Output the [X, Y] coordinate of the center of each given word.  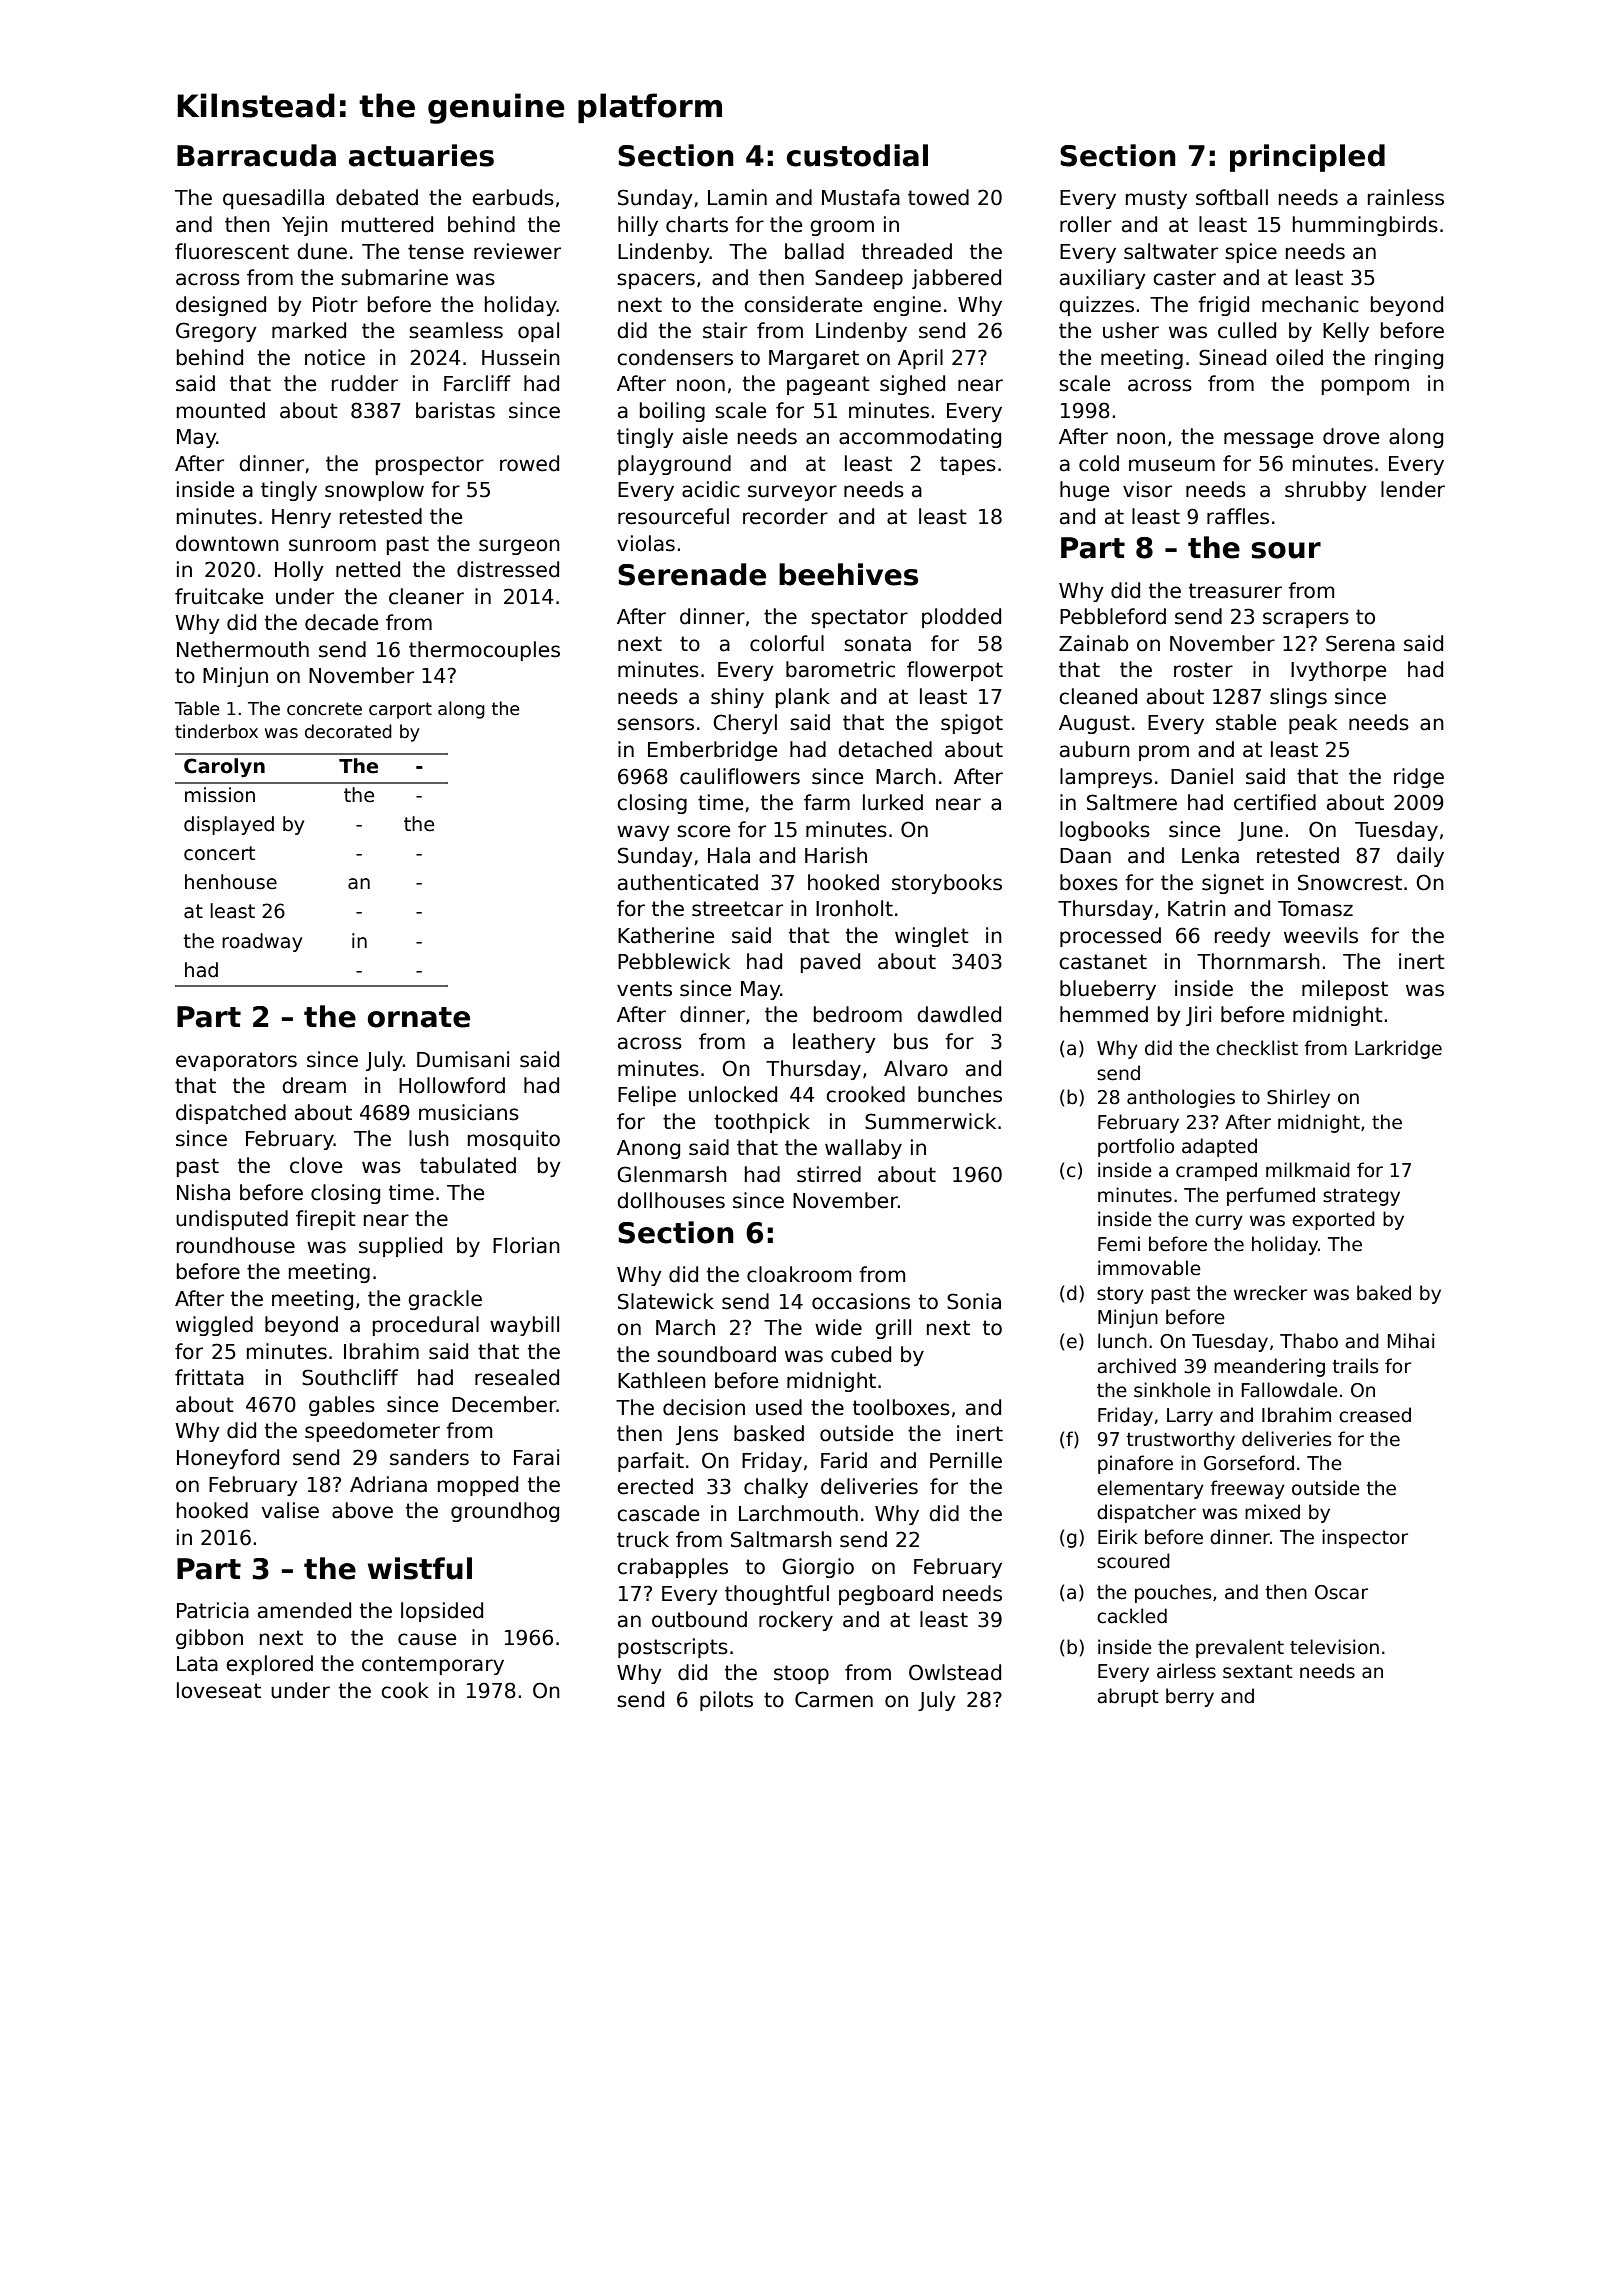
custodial [857, 155]
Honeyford [228, 1459]
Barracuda [256, 155]
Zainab [1093, 643]
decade [341, 622]
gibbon [209, 1639]
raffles [1238, 516]
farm [827, 802]
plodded [961, 618]
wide [838, 1327]
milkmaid [1308, 1170]
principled [1307, 158]
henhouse [231, 882]
